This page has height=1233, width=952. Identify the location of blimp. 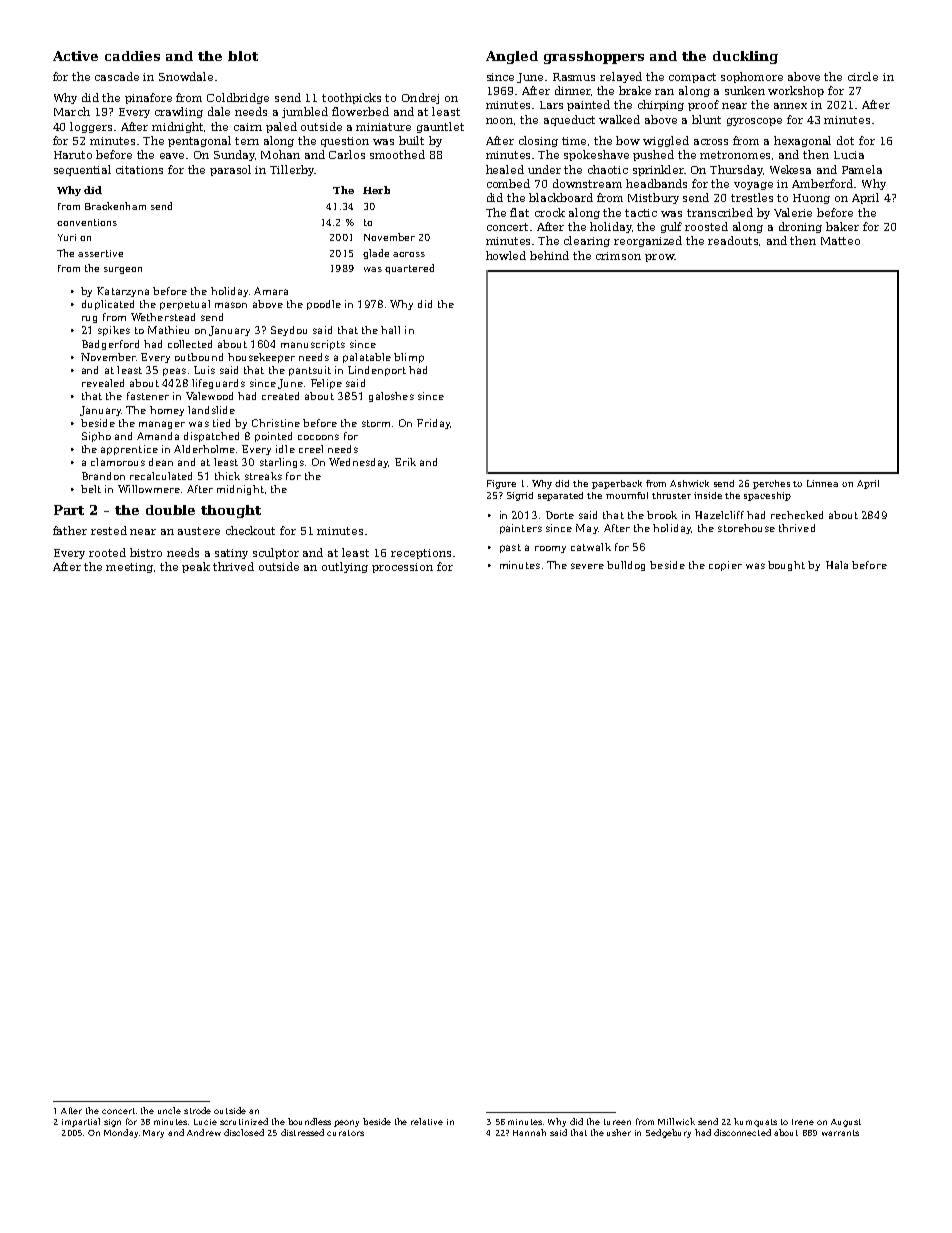
(409, 358).
